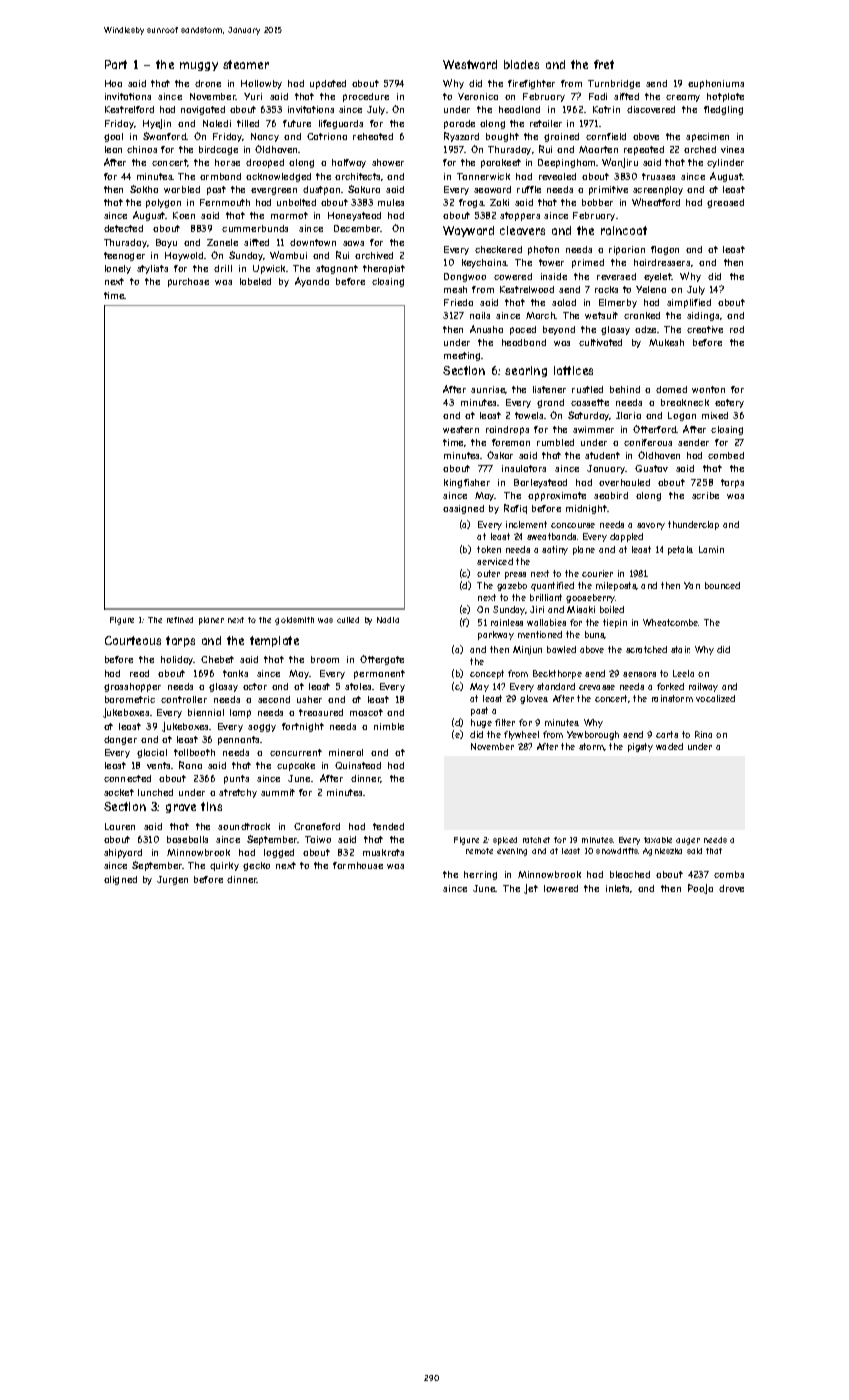 The height and width of the image is (1400, 849). Describe the element at coordinates (489, 549) in the image. I see `token` at that location.
